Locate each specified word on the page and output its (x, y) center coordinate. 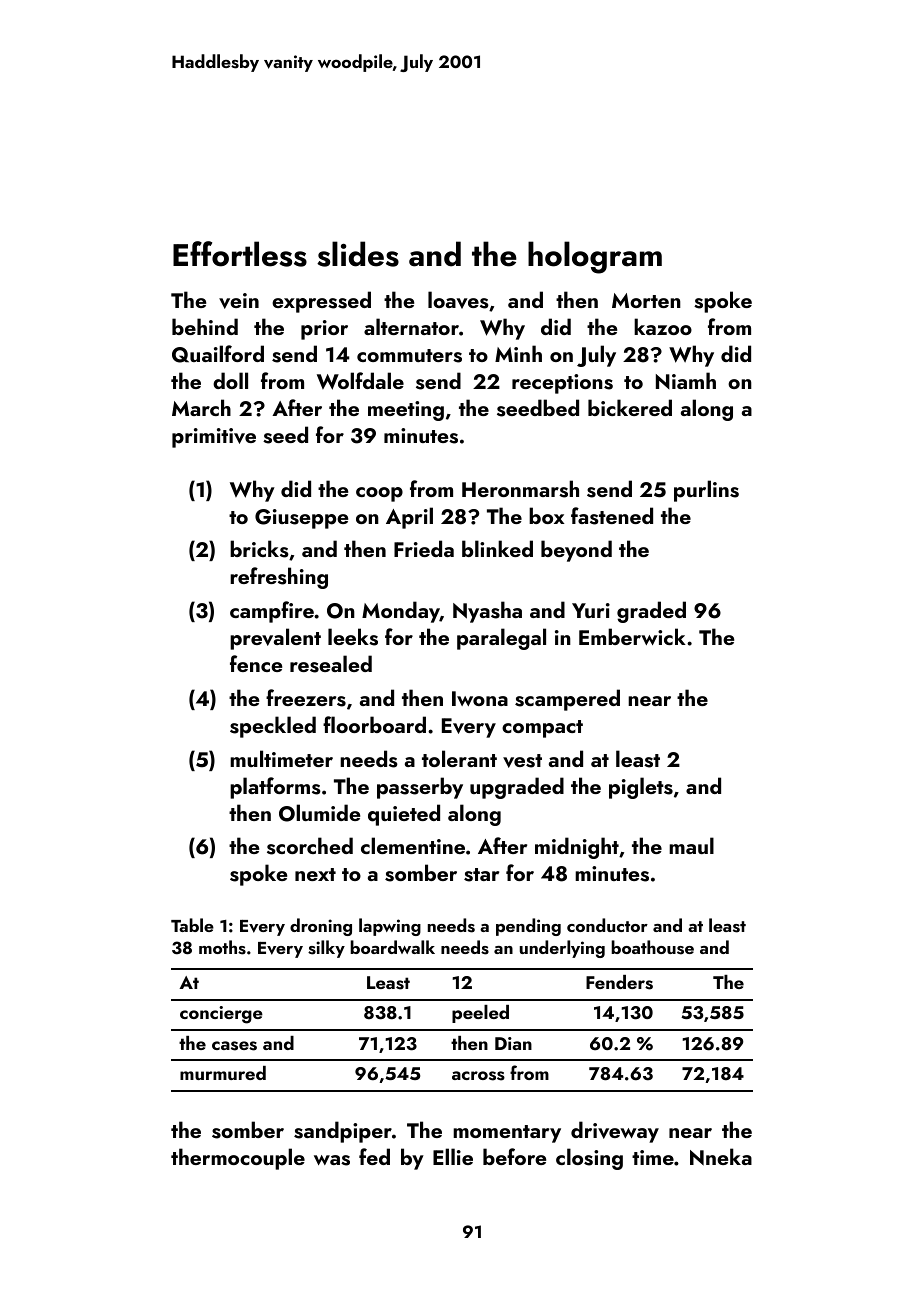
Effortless (240, 254)
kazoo (663, 326)
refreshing (279, 578)
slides (358, 254)
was (332, 1160)
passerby (420, 788)
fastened (612, 516)
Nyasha (487, 612)
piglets (641, 788)
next (315, 874)
